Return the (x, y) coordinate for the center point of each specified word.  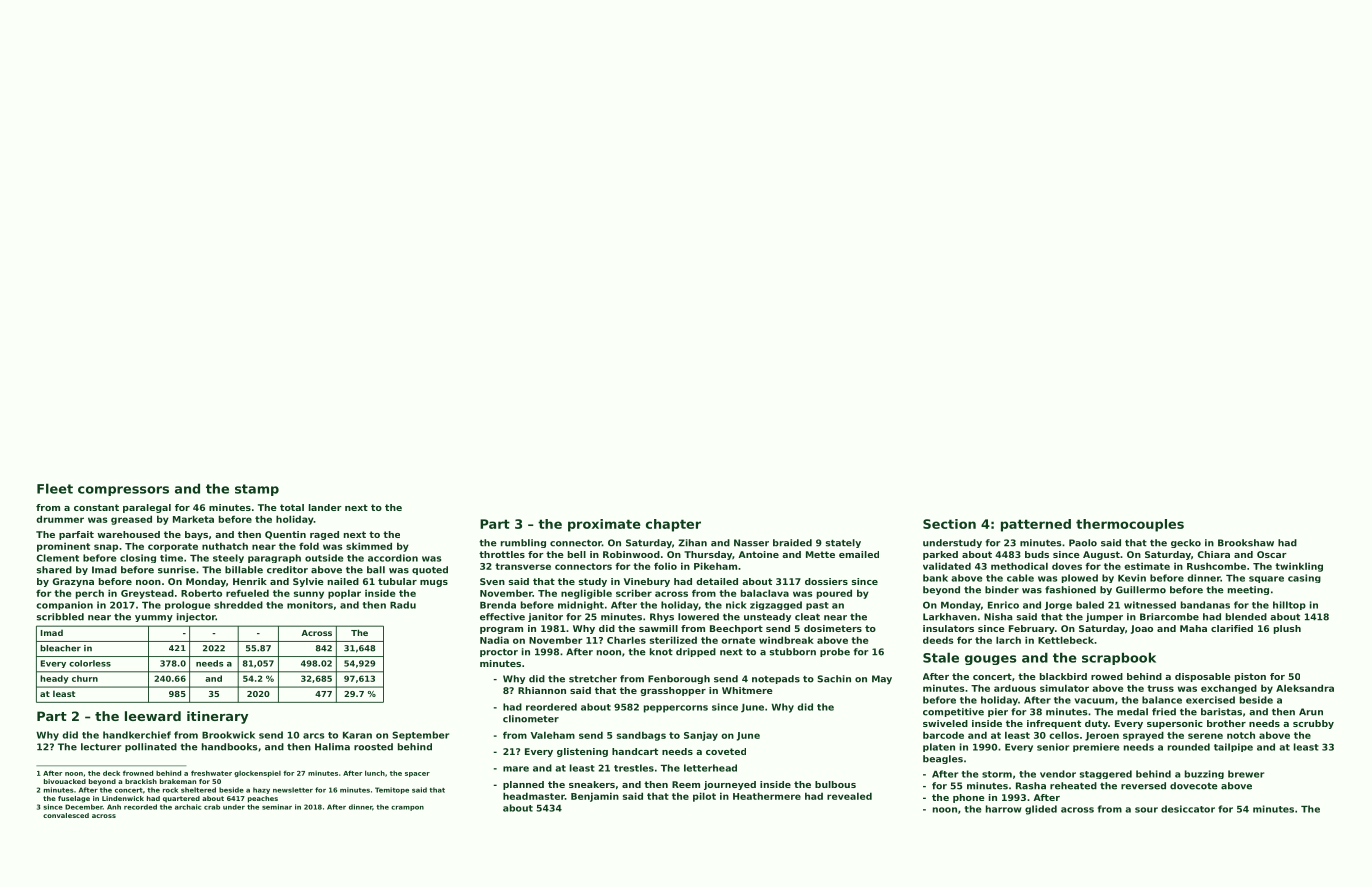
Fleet (55, 488)
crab (212, 807)
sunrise (177, 570)
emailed (859, 554)
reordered (551, 707)
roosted (373, 747)
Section (949, 524)
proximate (604, 525)
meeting (1248, 590)
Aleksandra (1305, 688)
